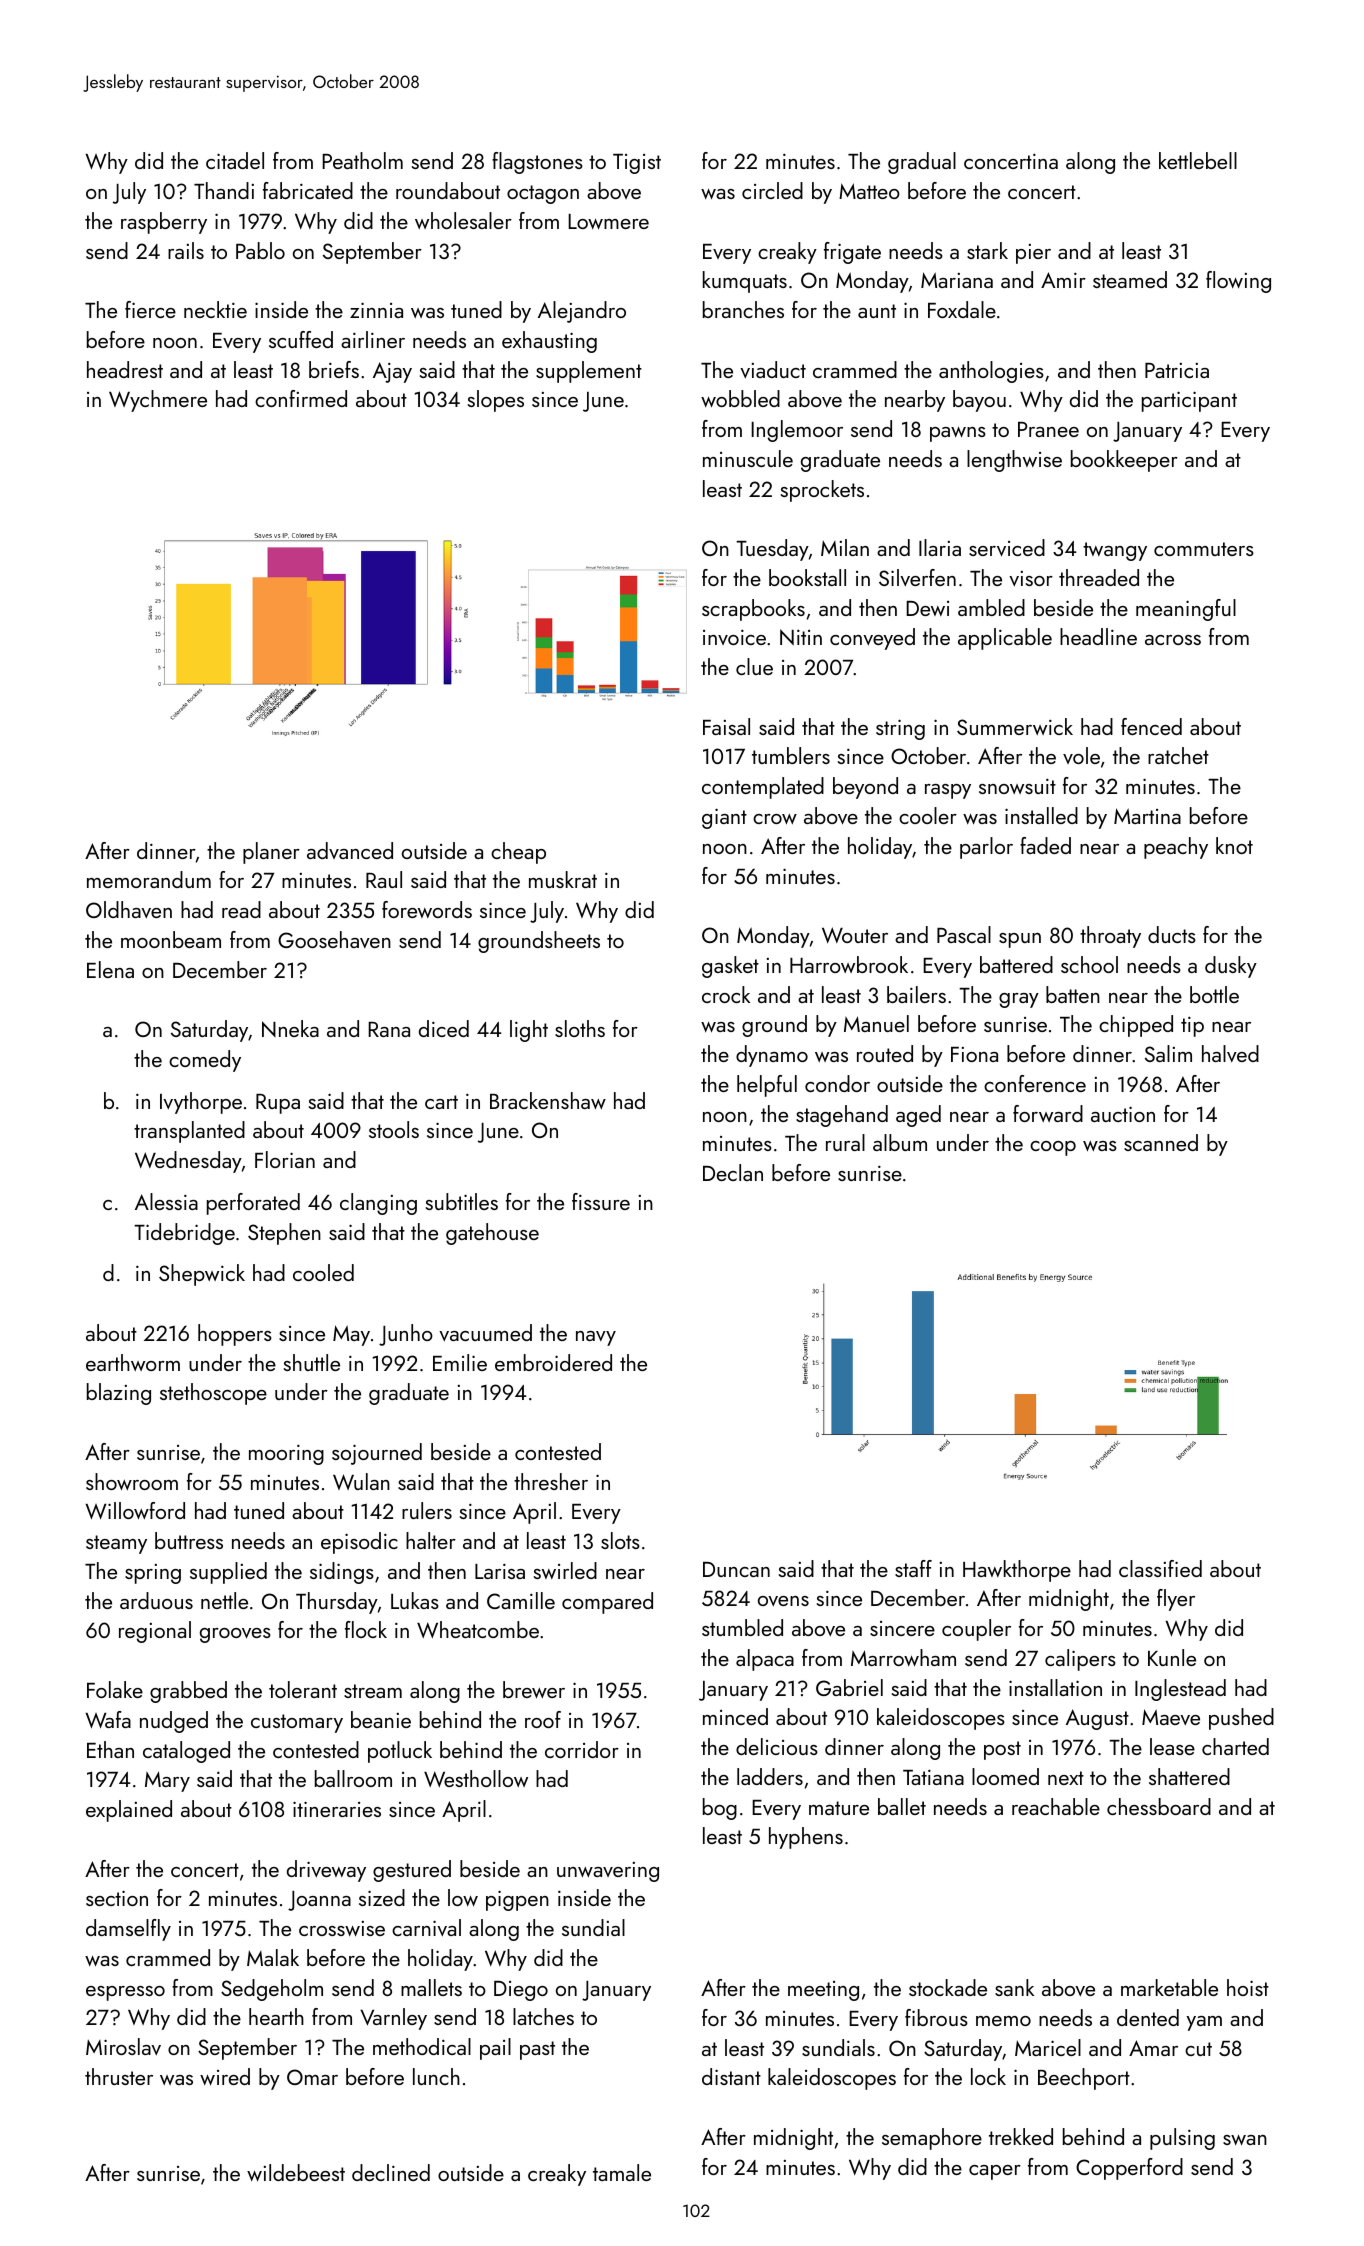 This screenshot has height=2246, width=1364. What do you see at coordinates (1005, 639) in the screenshot?
I see `applicable` at bounding box center [1005, 639].
